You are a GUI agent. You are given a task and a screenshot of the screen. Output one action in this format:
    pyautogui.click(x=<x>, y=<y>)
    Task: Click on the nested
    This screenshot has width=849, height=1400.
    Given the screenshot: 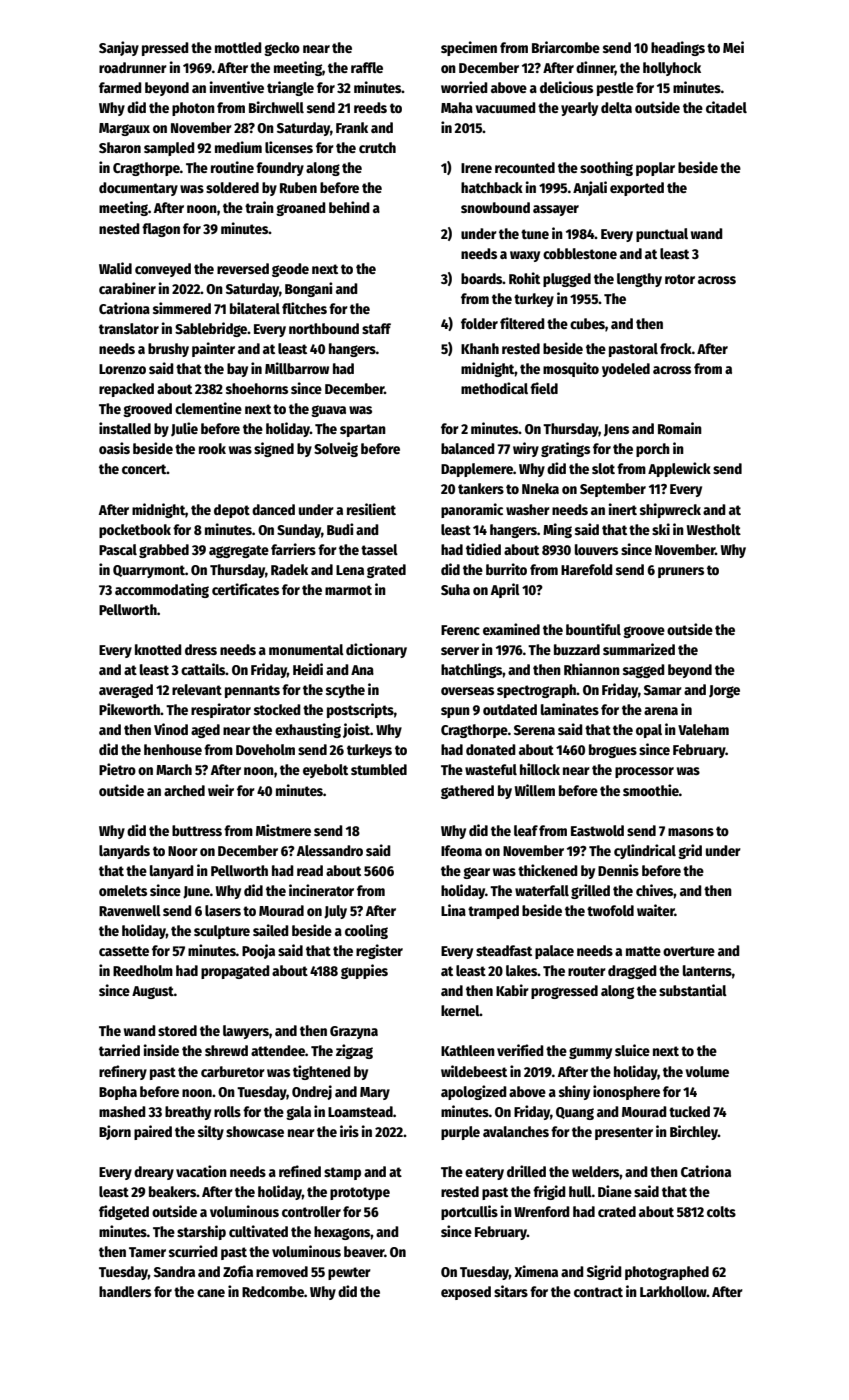 What is the action you would take?
    pyautogui.click(x=119, y=228)
